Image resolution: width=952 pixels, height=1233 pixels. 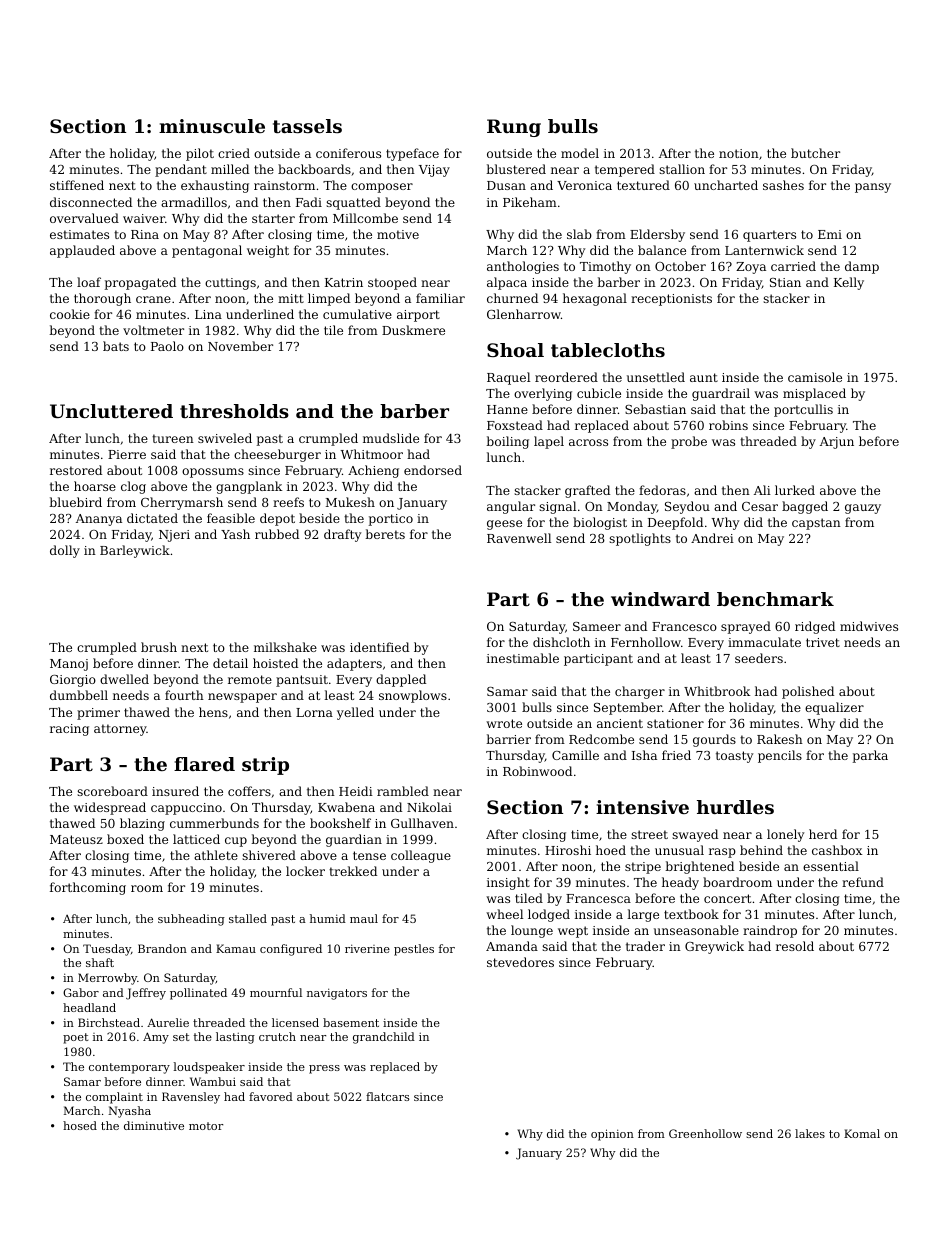 What do you see at coordinates (206, 1126) in the image?
I see `motor` at bounding box center [206, 1126].
